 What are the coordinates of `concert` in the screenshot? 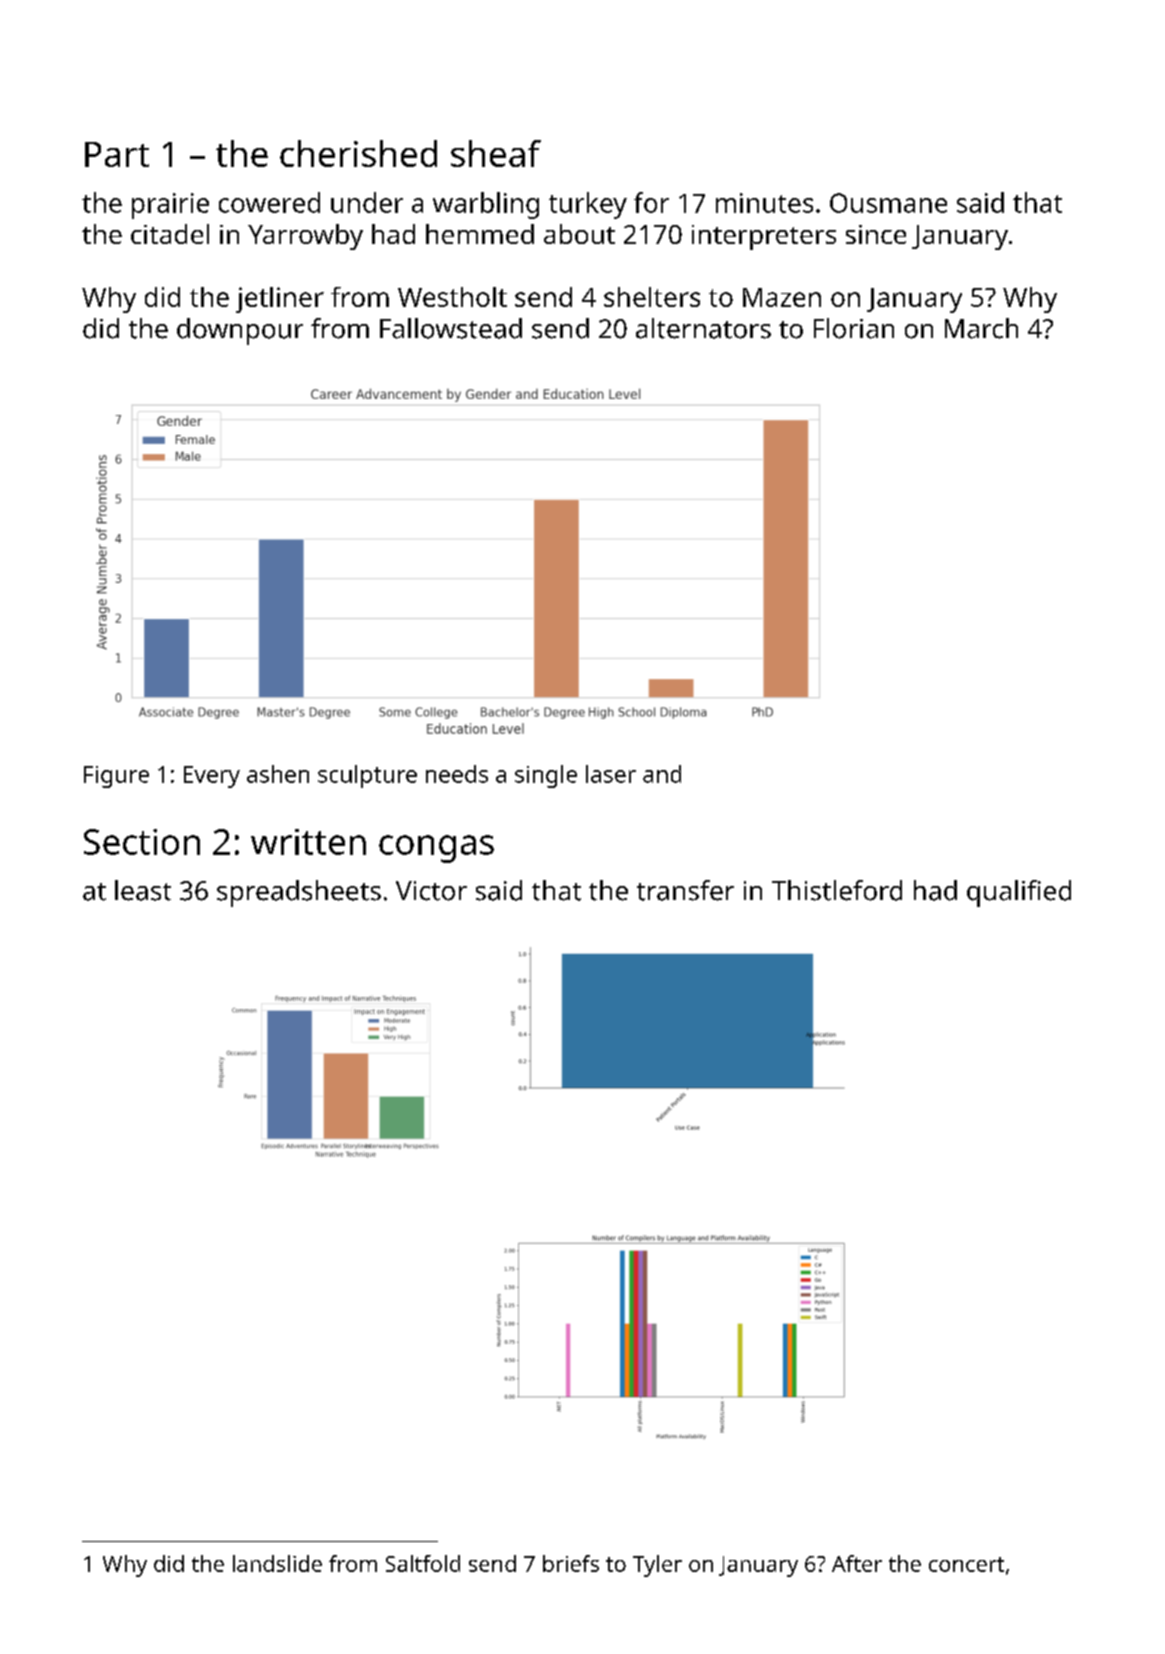 It's located at (966, 1564).
